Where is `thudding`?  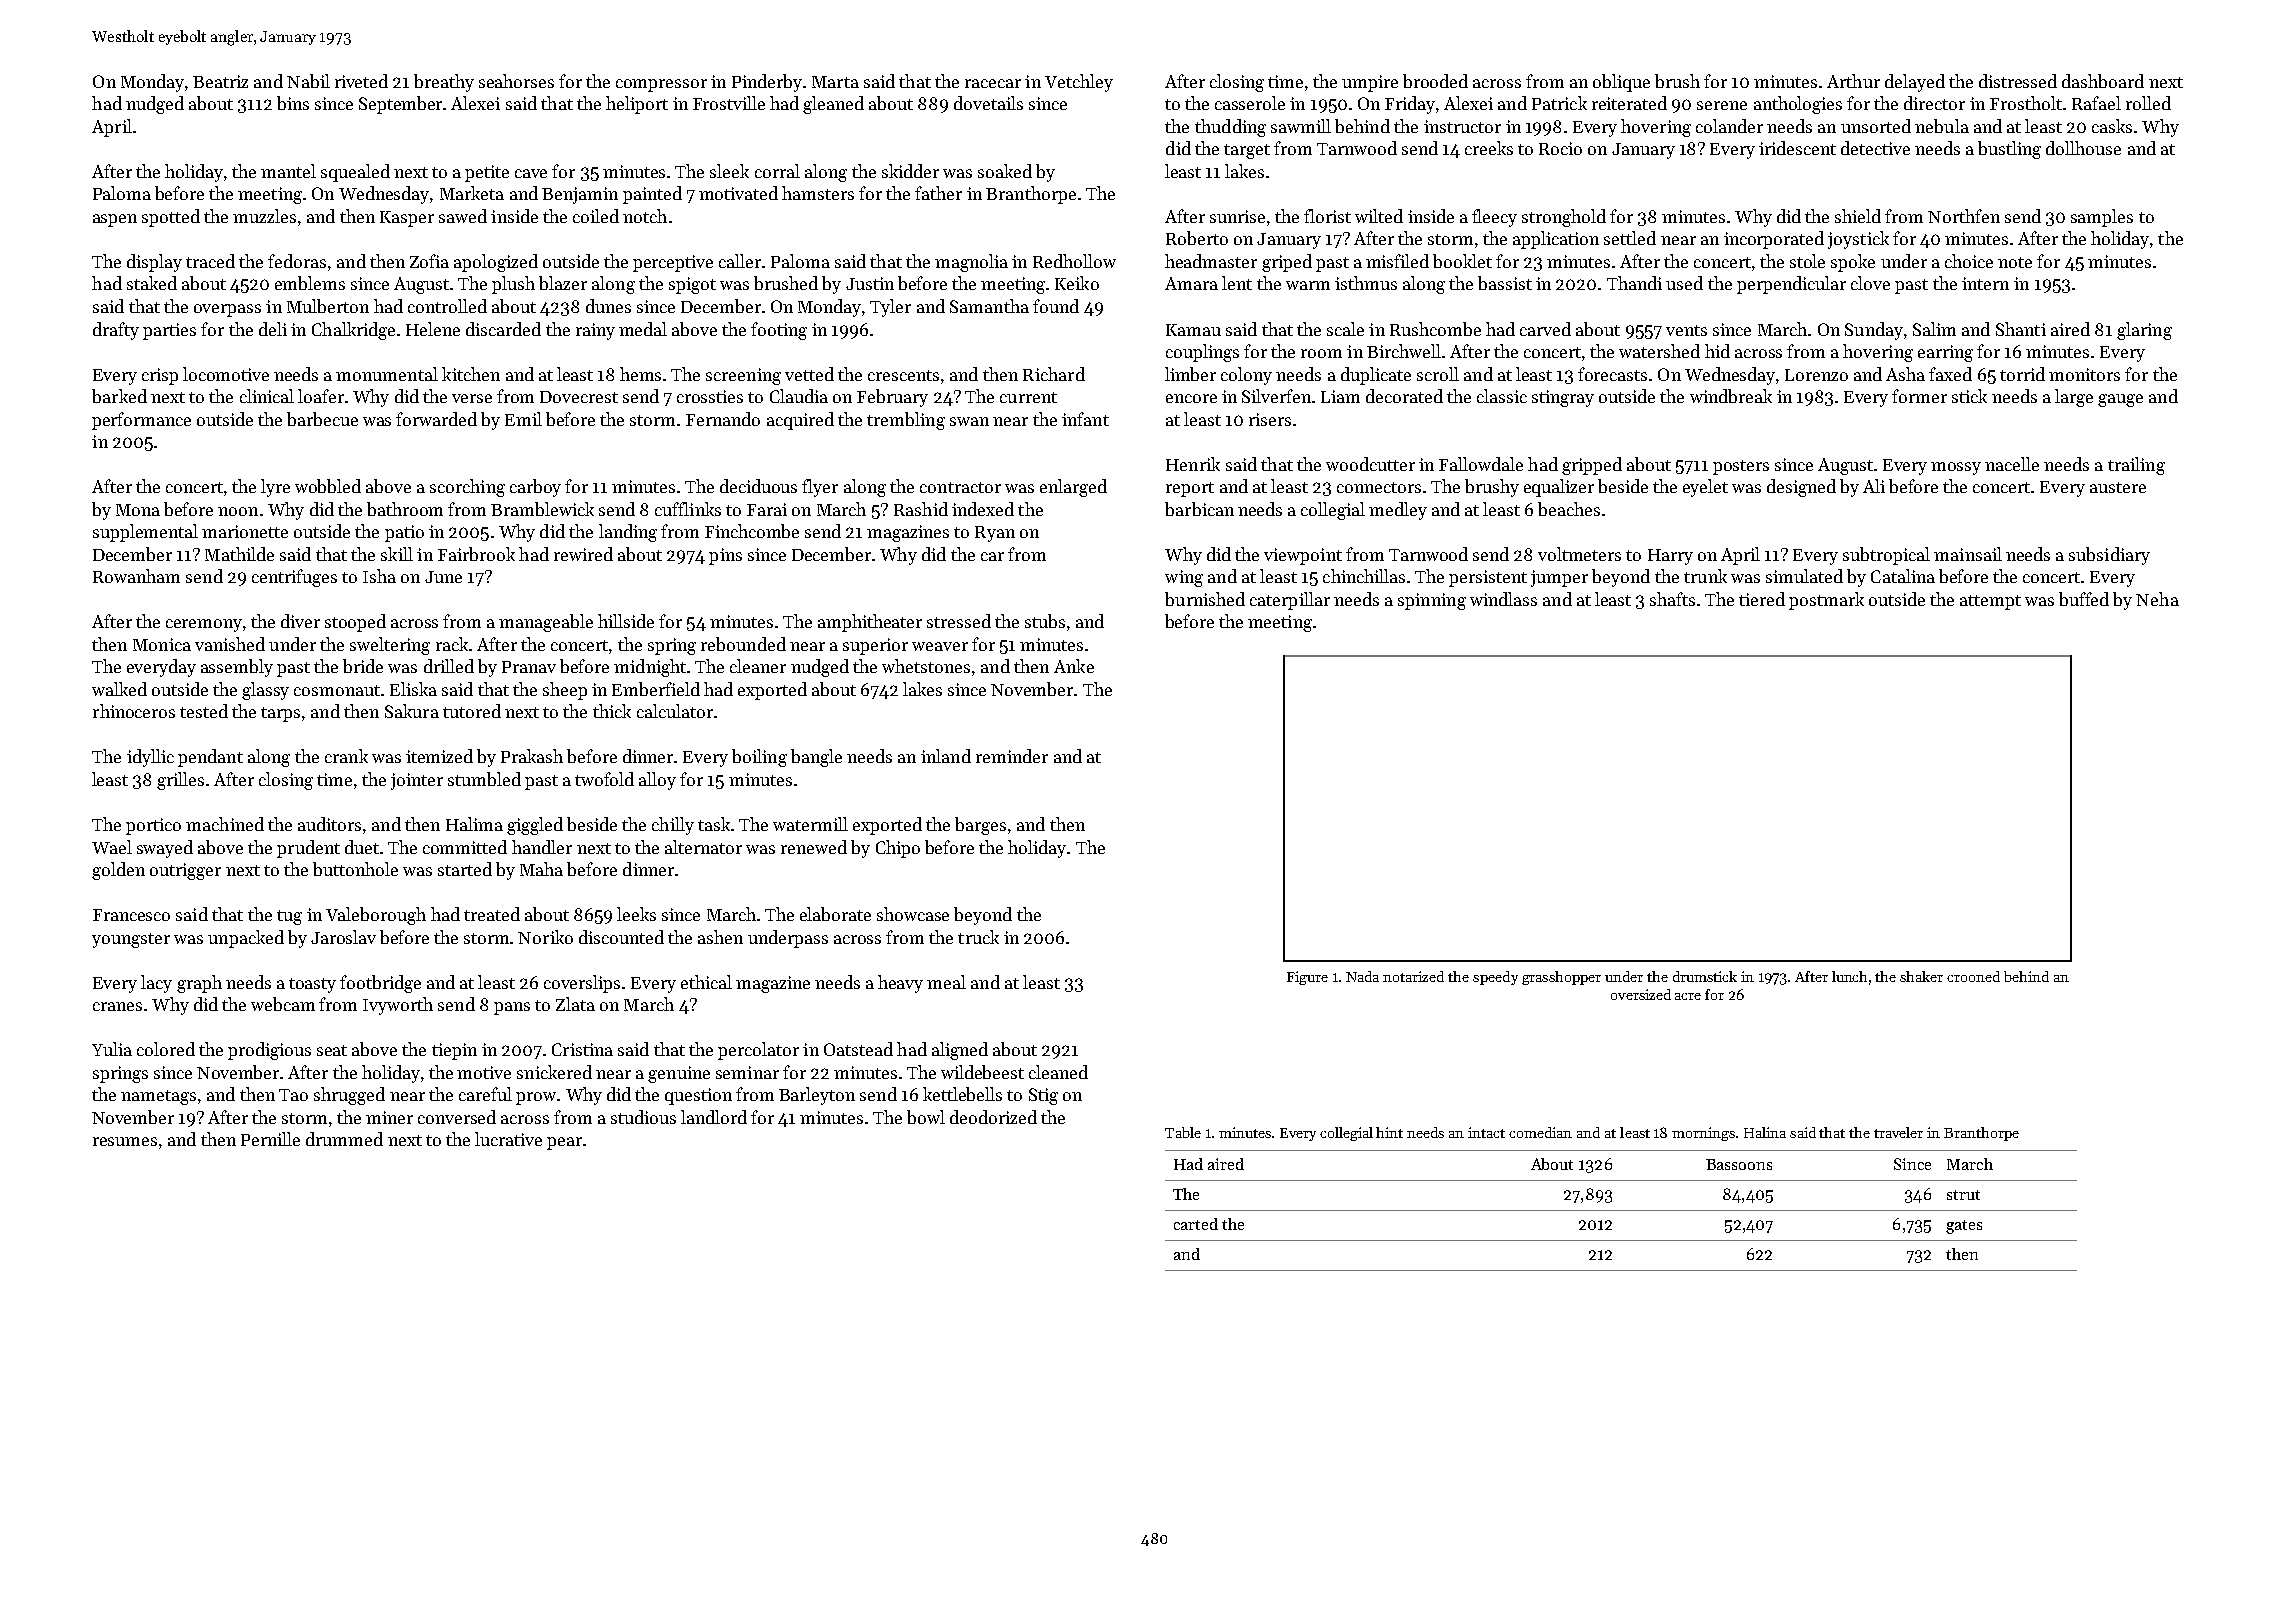
thudding is located at coordinates (1230, 128).
